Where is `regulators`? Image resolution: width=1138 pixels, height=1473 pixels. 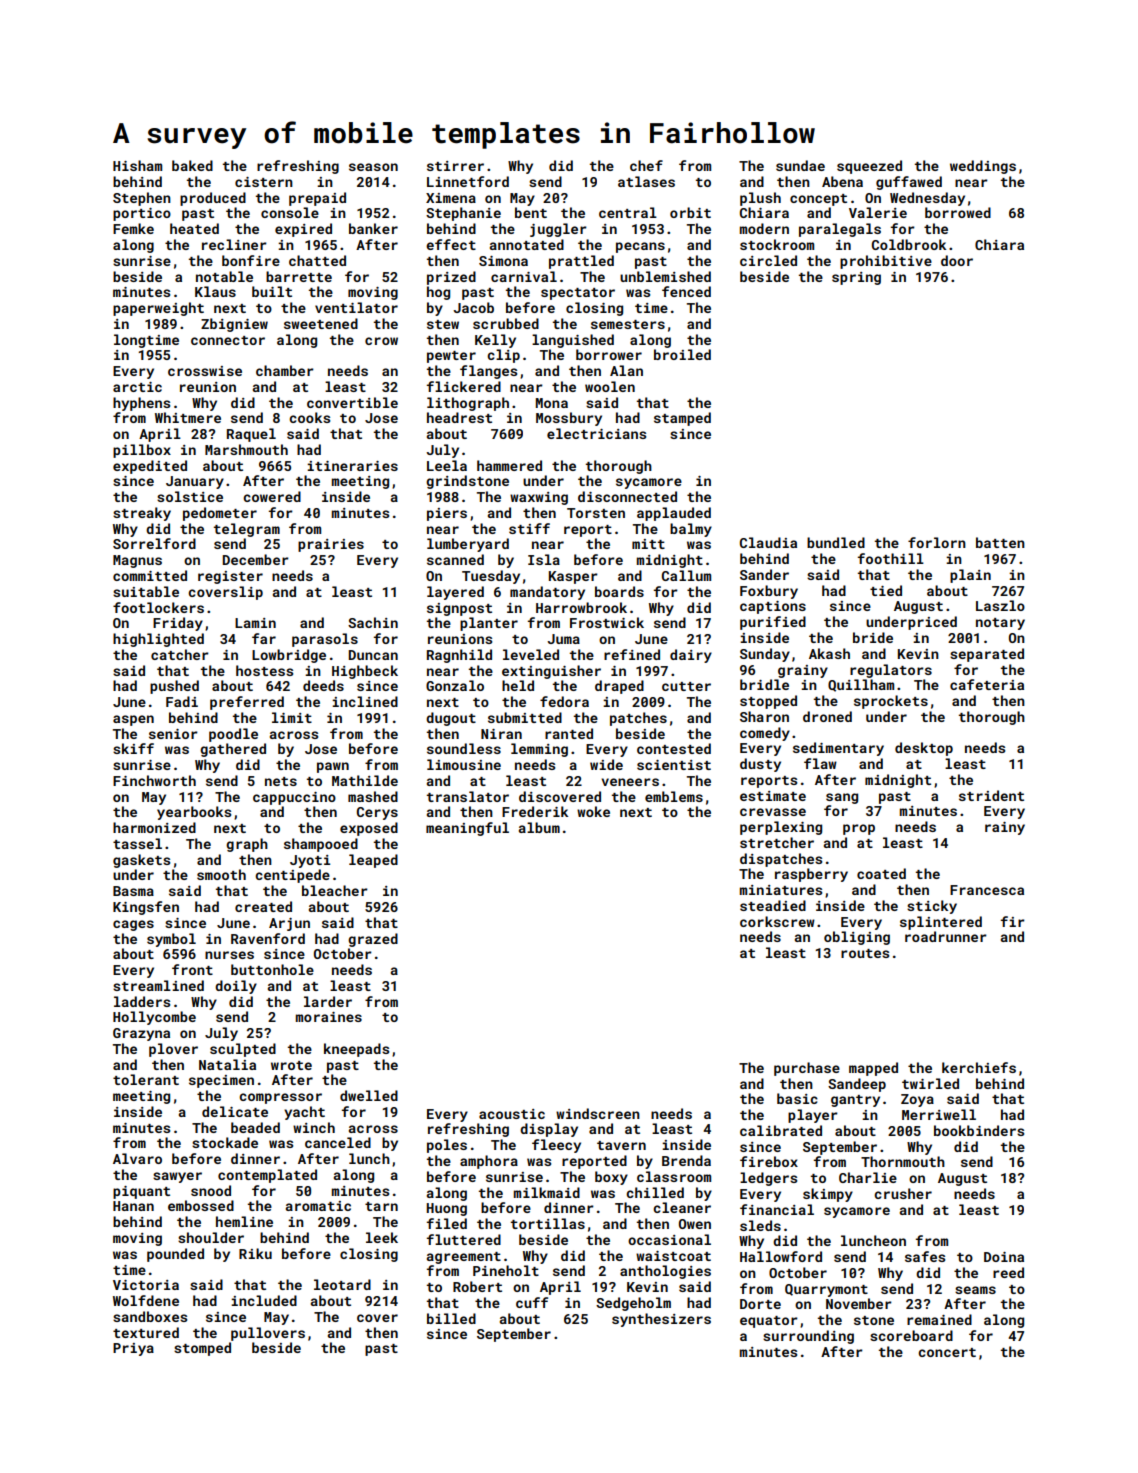 regulators is located at coordinates (891, 671).
